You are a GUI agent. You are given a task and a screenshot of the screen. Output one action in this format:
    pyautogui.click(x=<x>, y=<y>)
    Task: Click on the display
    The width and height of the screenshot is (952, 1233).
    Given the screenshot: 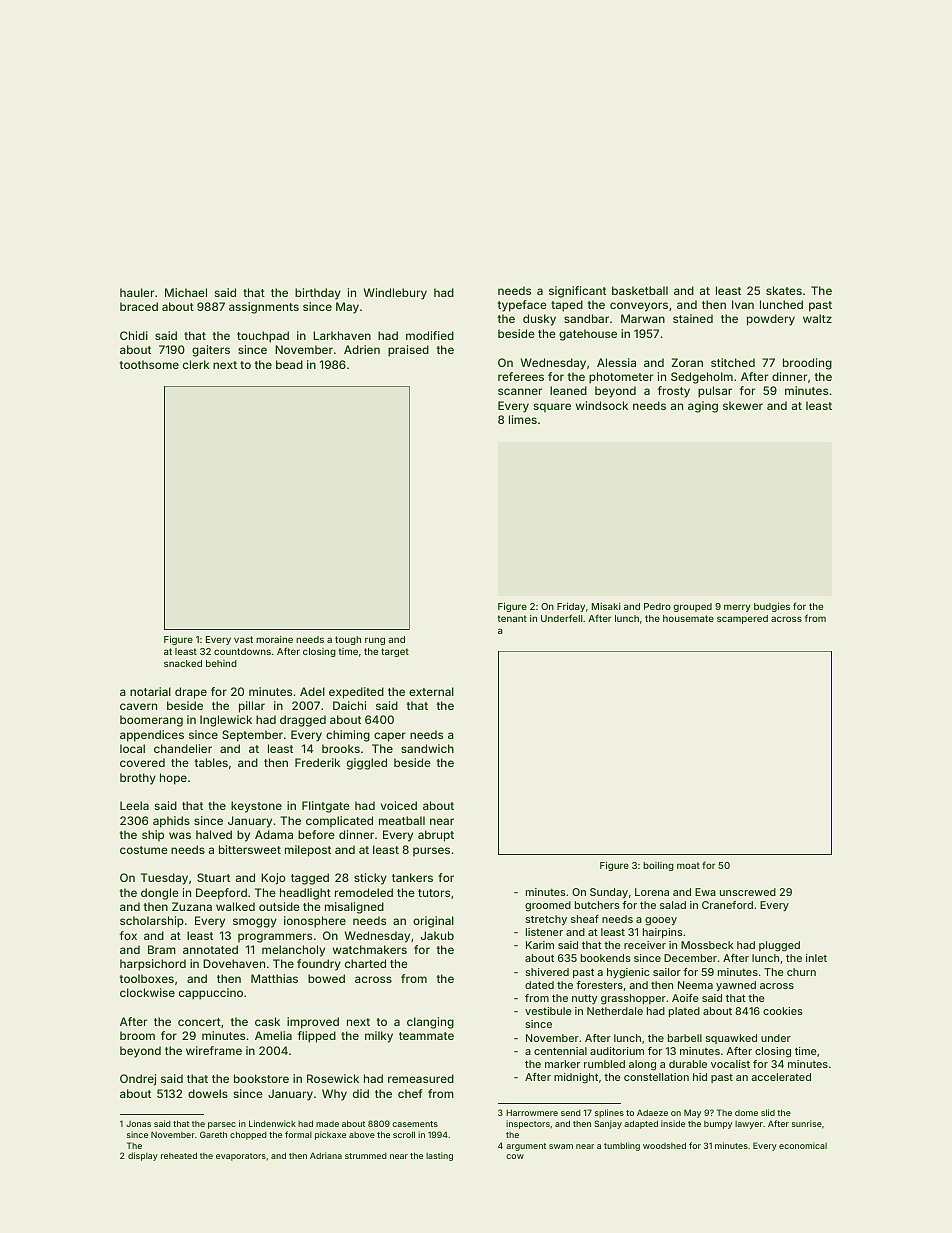 What is the action you would take?
    pyautogui.click(x=143, y=1156)
